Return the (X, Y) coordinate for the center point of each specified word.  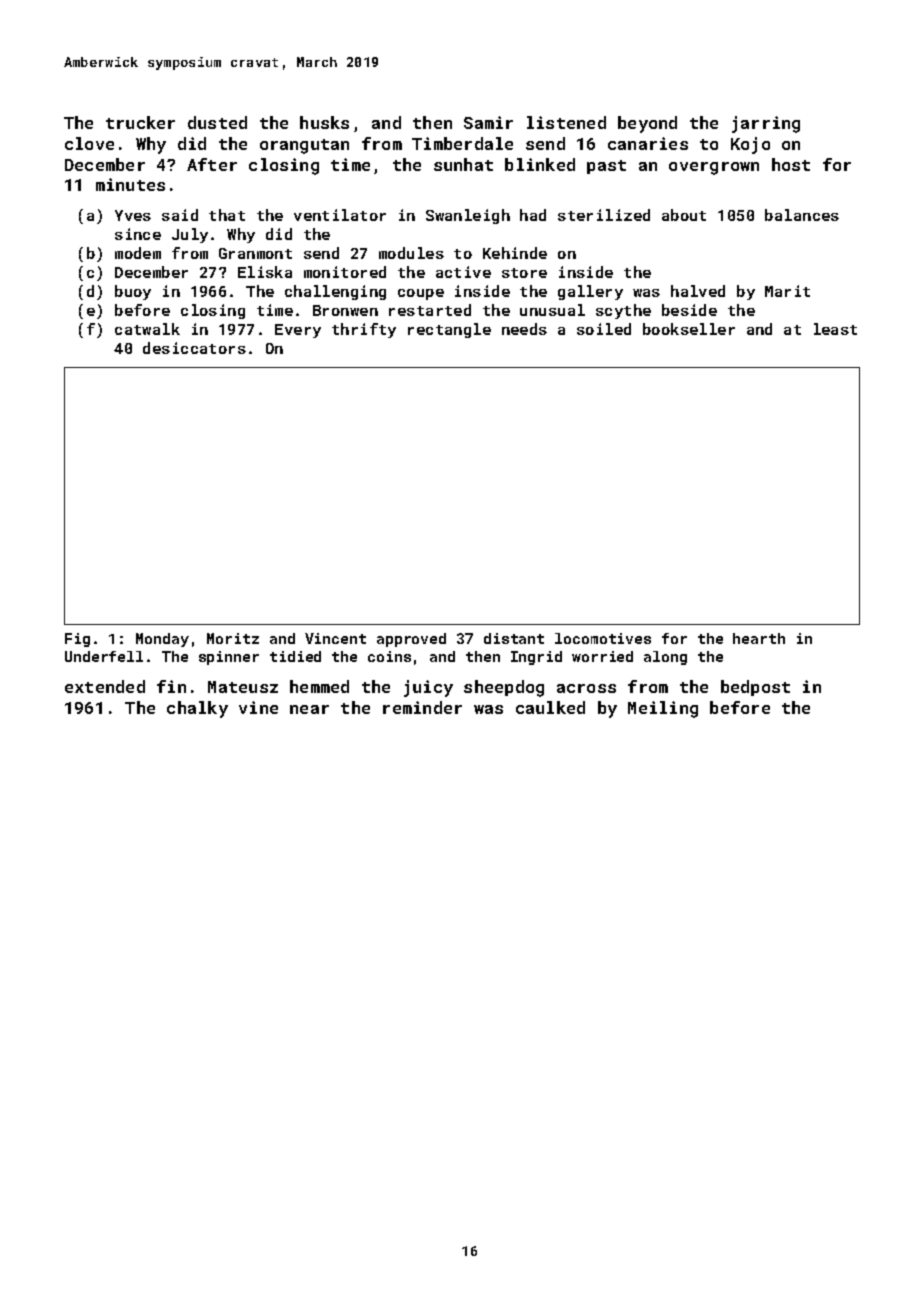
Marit (787, 291)
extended (105, 686)
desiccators (194, 348)
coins (389, 656)
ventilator (340, 215)
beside (689, 310)
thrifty (364, 330)
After (212, 164)
